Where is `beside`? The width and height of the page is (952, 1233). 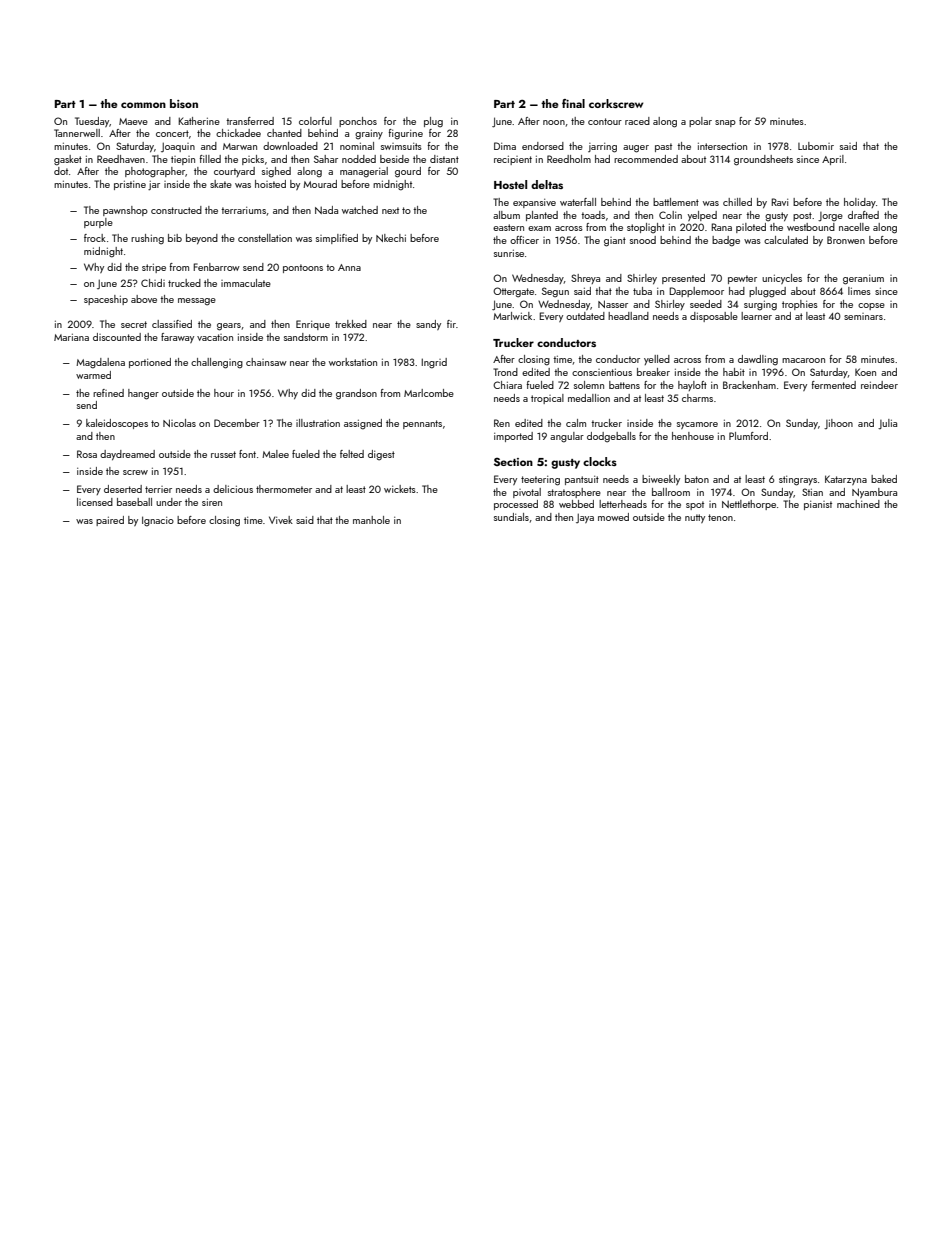 beside is located at coordinates (394, 159).
